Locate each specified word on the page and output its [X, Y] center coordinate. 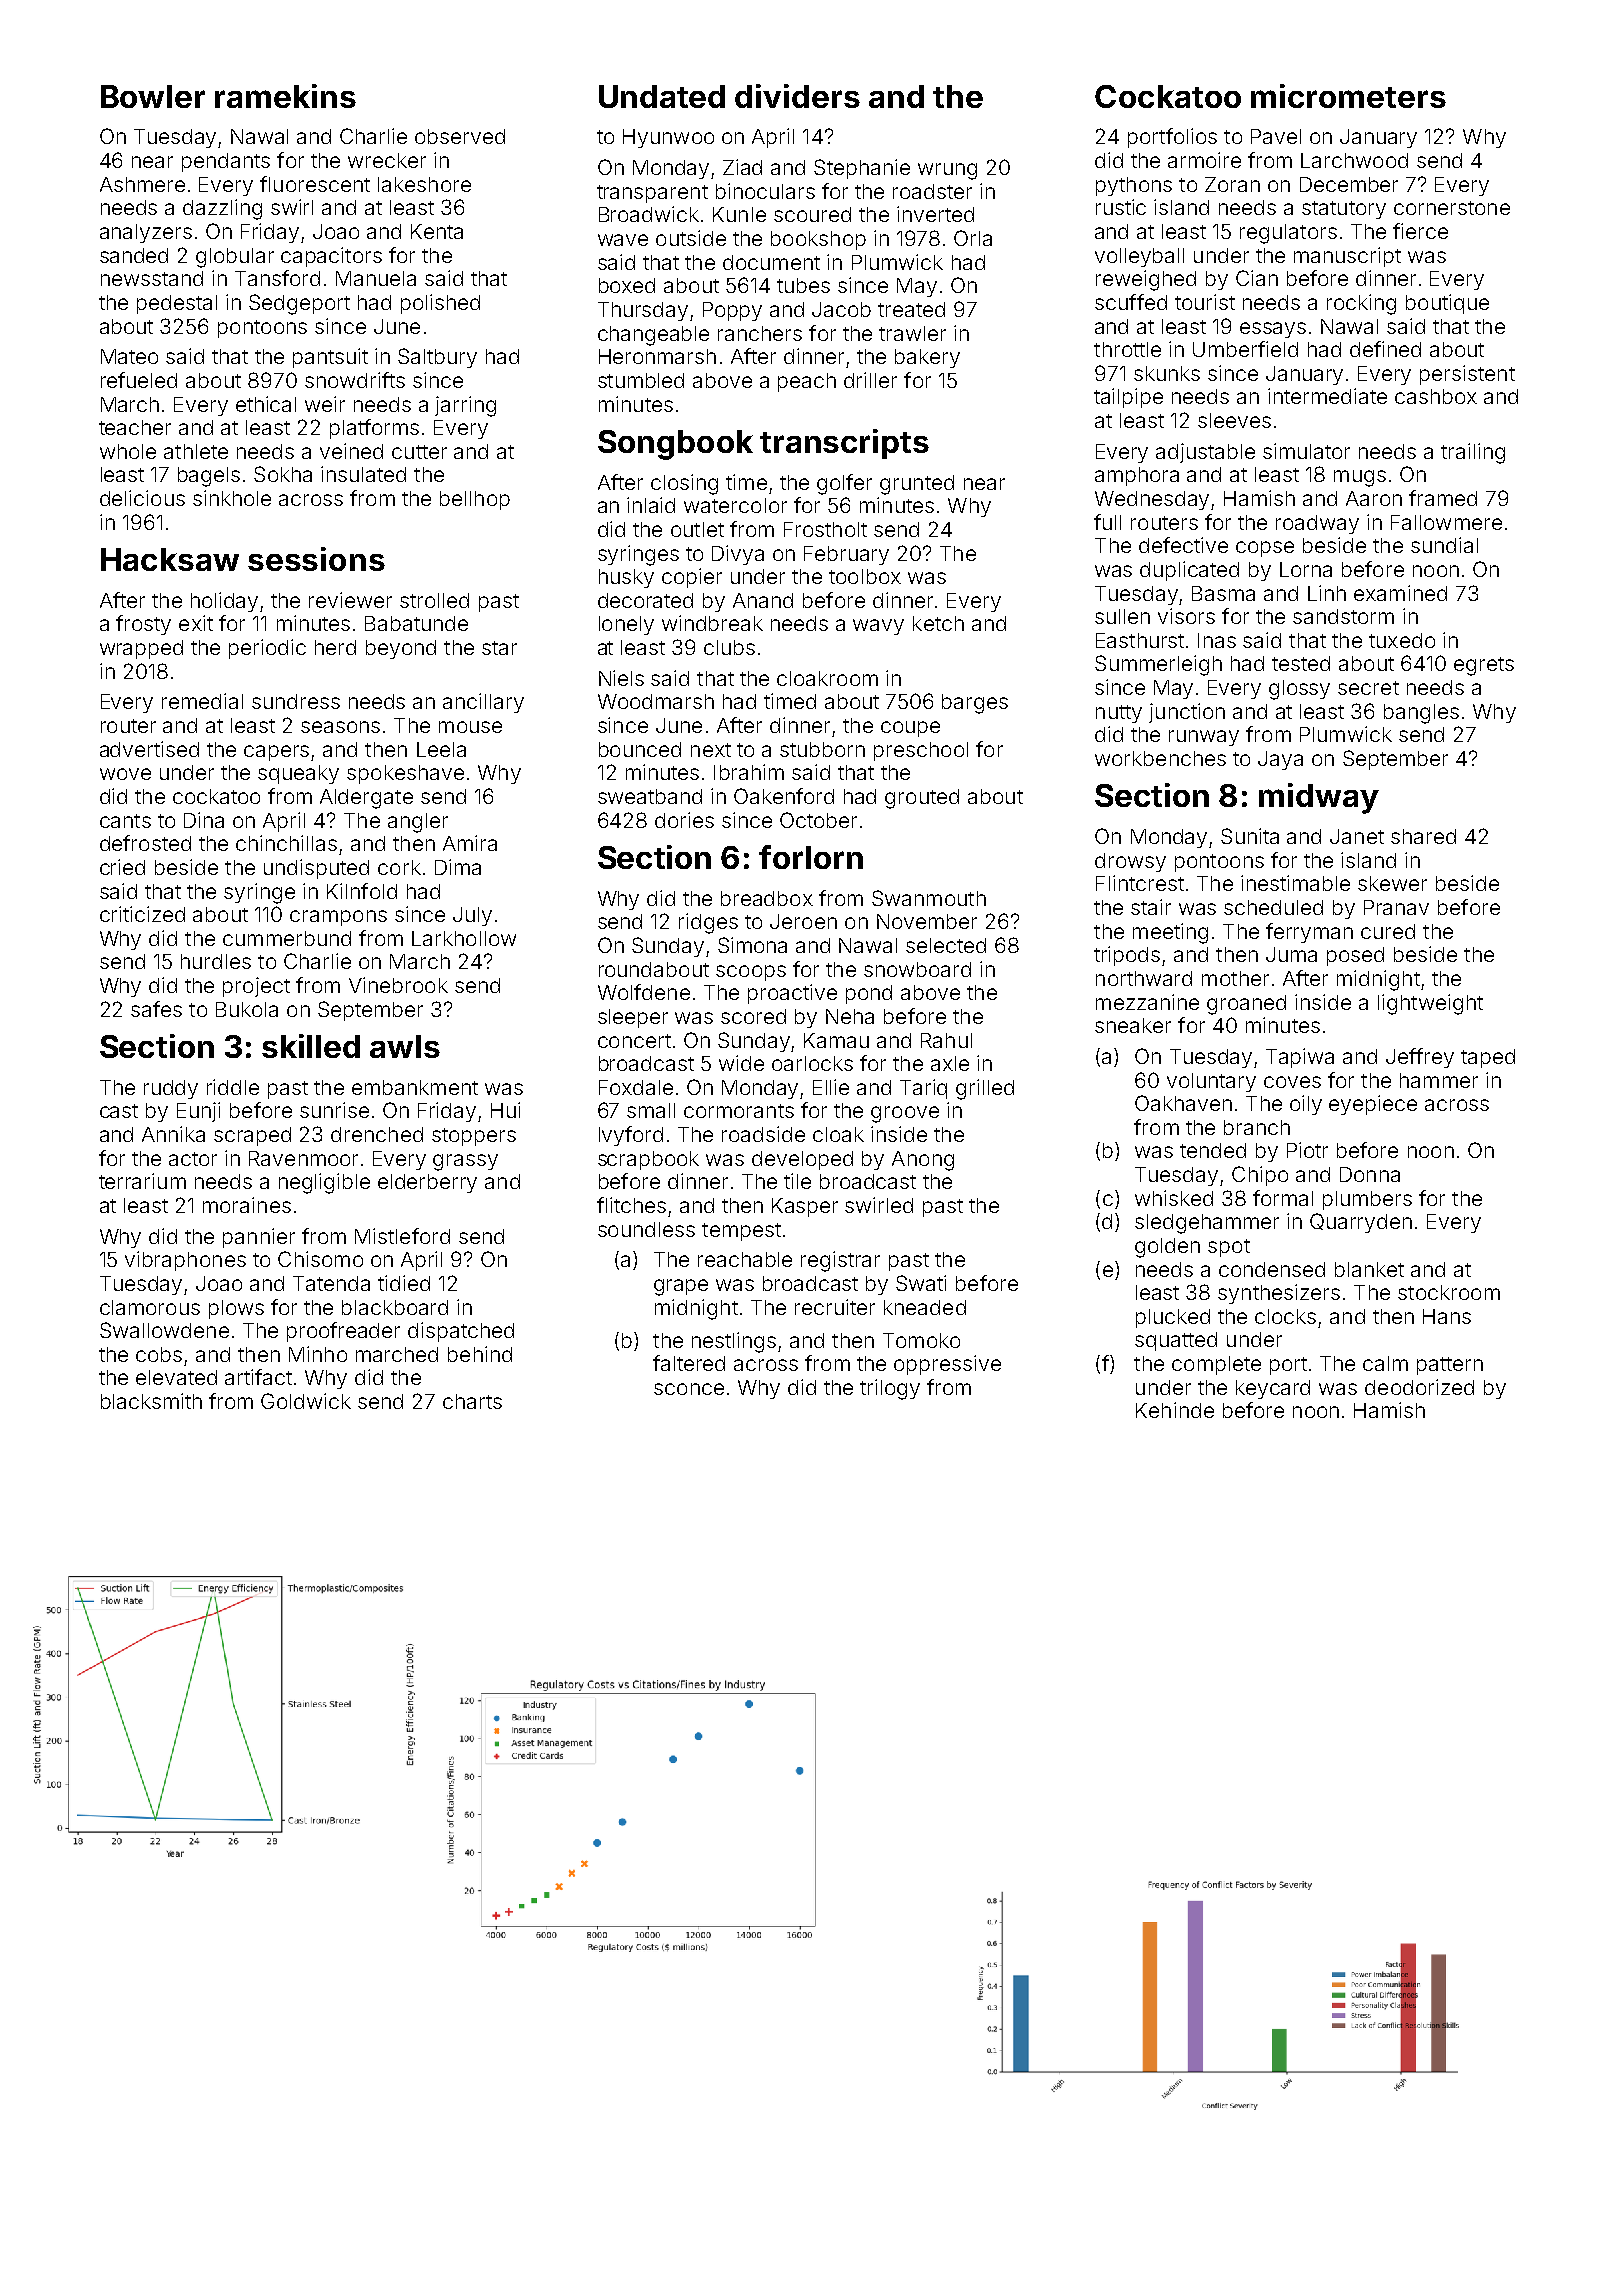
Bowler [153, 96]
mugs [1360, 478]
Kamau [836, 1040]
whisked [1174, 1198]
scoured [812, 214]
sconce [689, 1389]
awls [405, 1046]
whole [128, 451]
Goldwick [306, 1401]
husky [626, 578]
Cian [1257, 278]
